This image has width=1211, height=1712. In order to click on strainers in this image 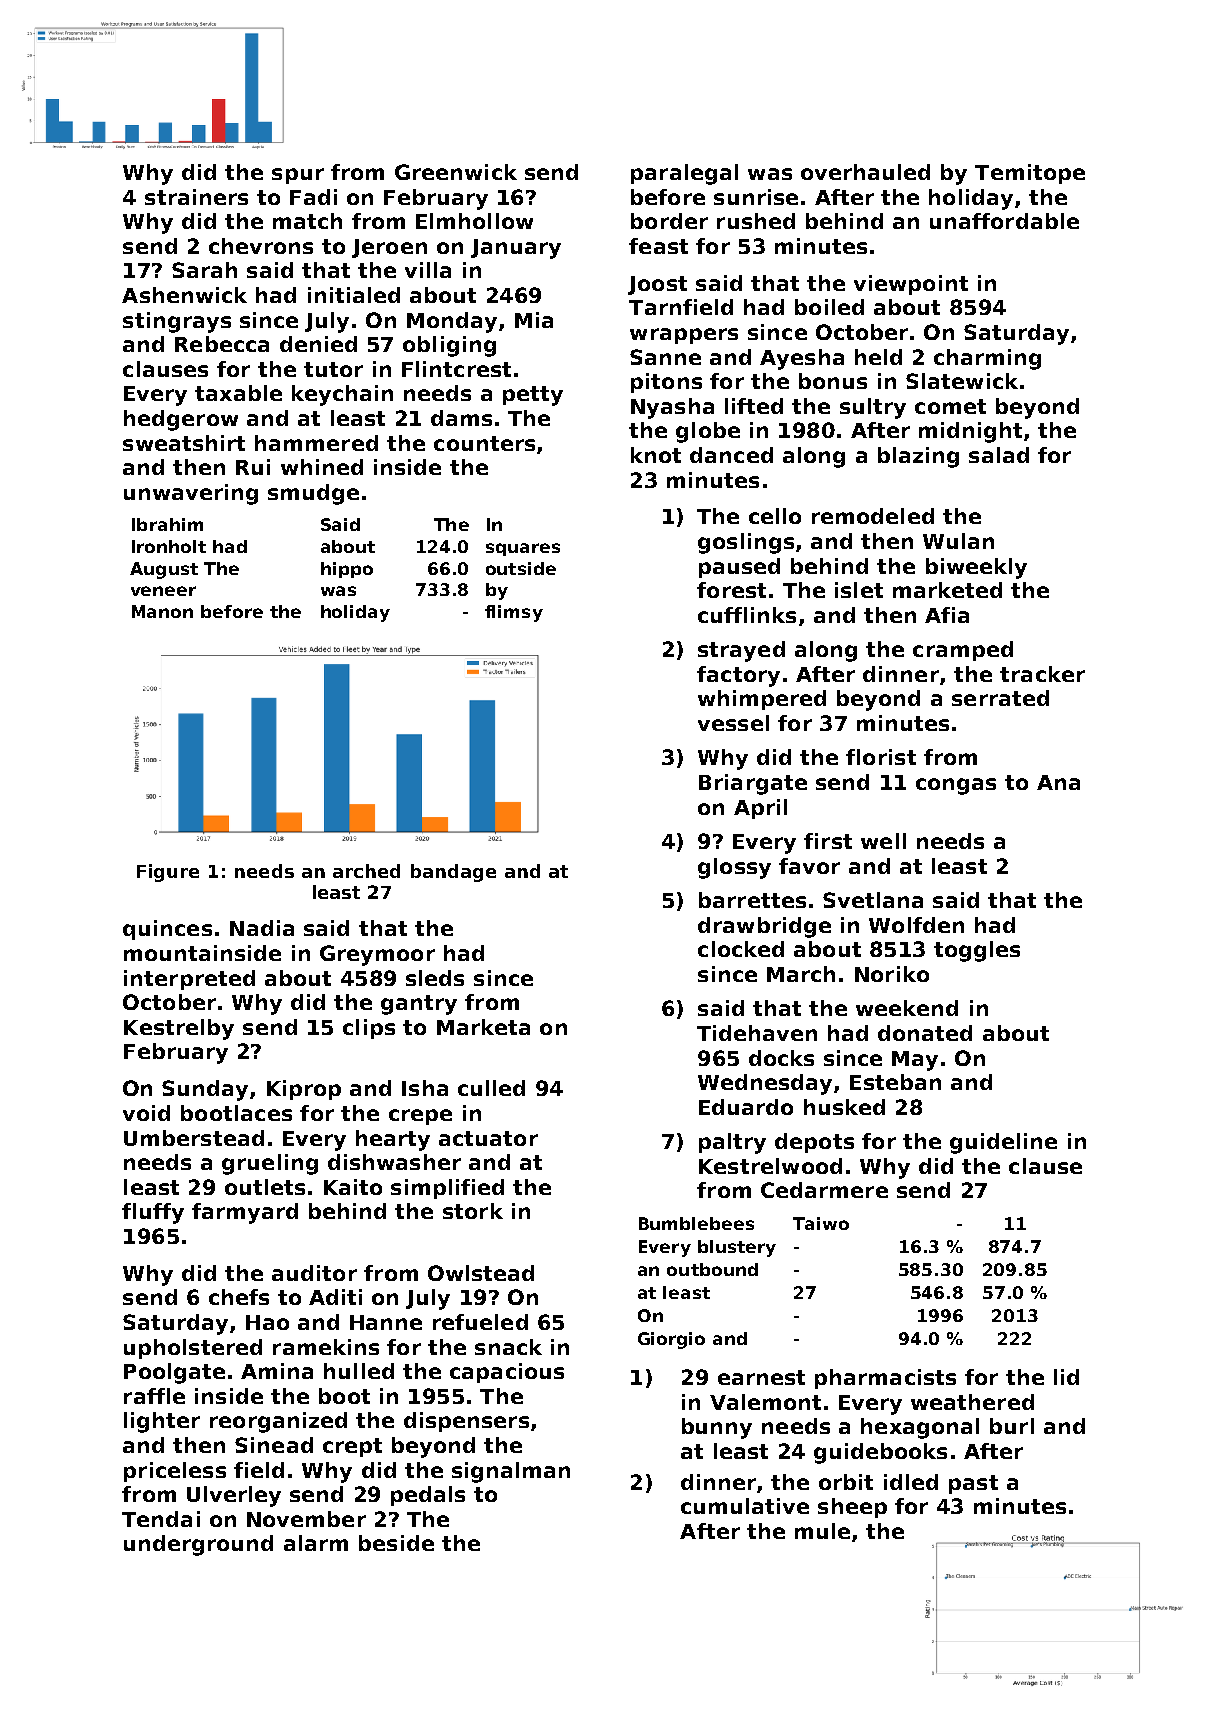, I will do `click(196, 197)`.
